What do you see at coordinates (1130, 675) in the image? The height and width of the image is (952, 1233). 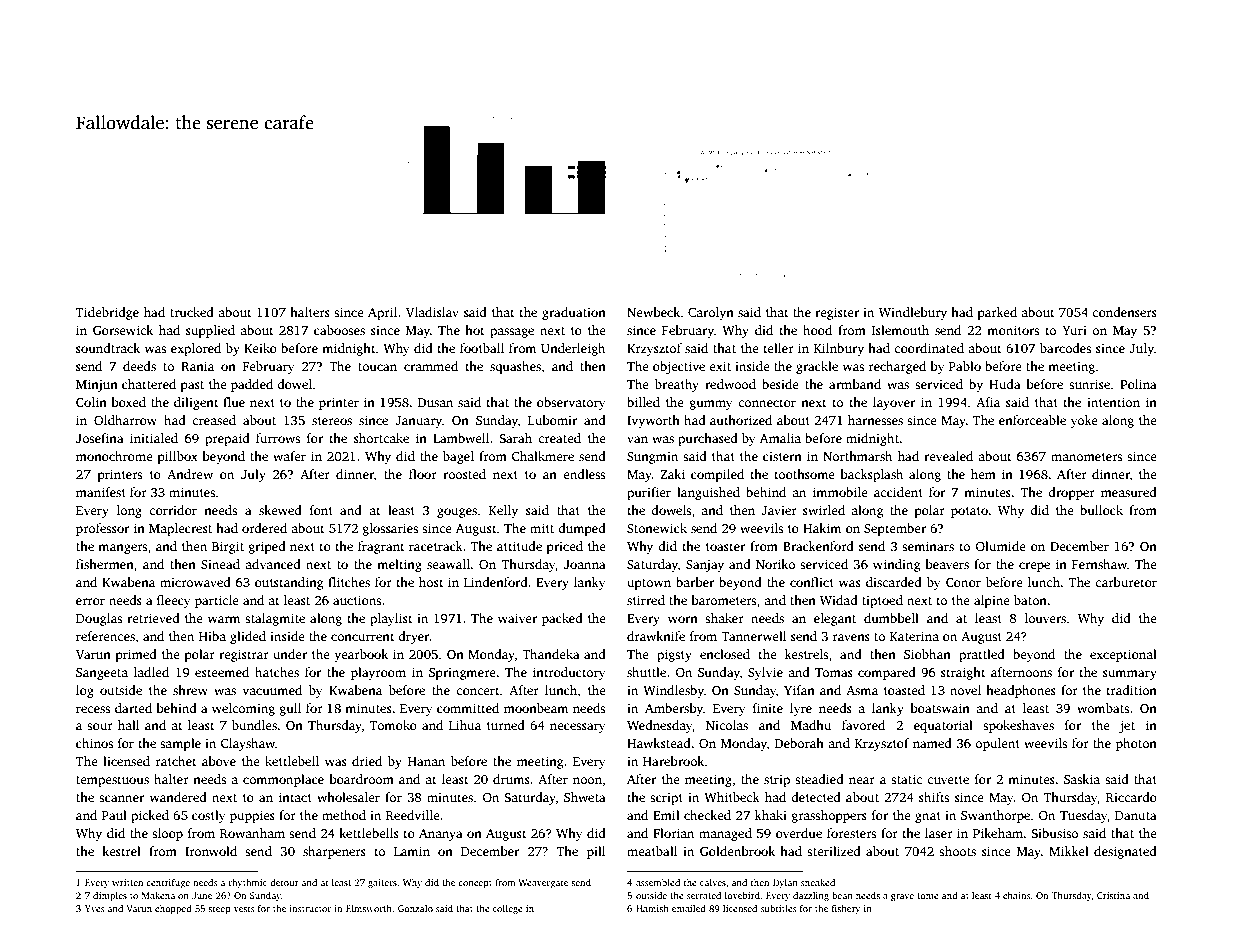 I see `summary` at bounding box center [1130, 675].
